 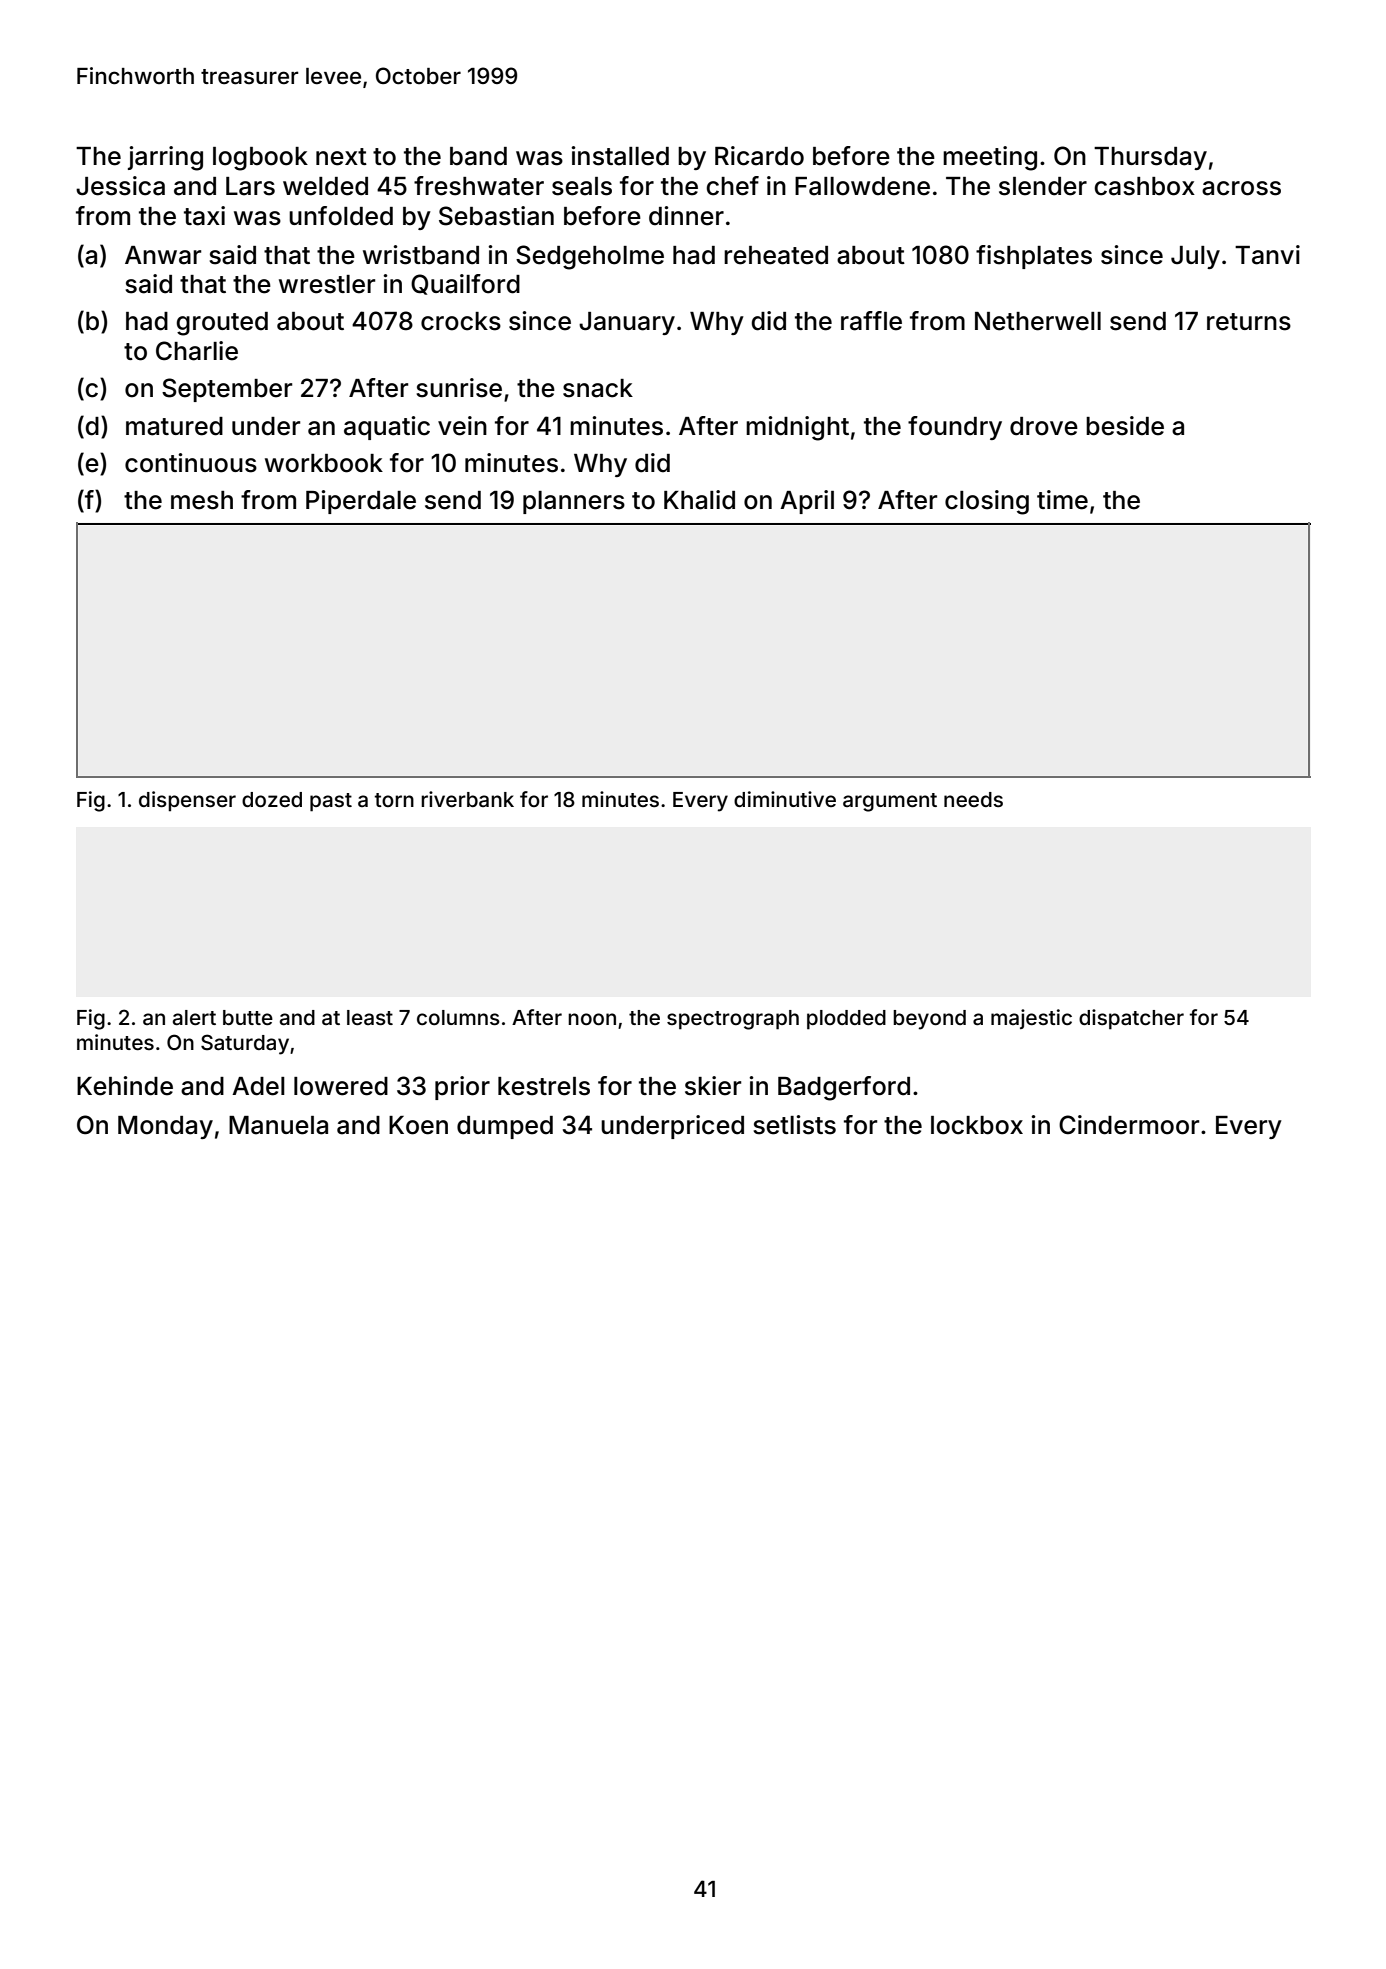 I want to click on April, so click(x=807, y=502).
